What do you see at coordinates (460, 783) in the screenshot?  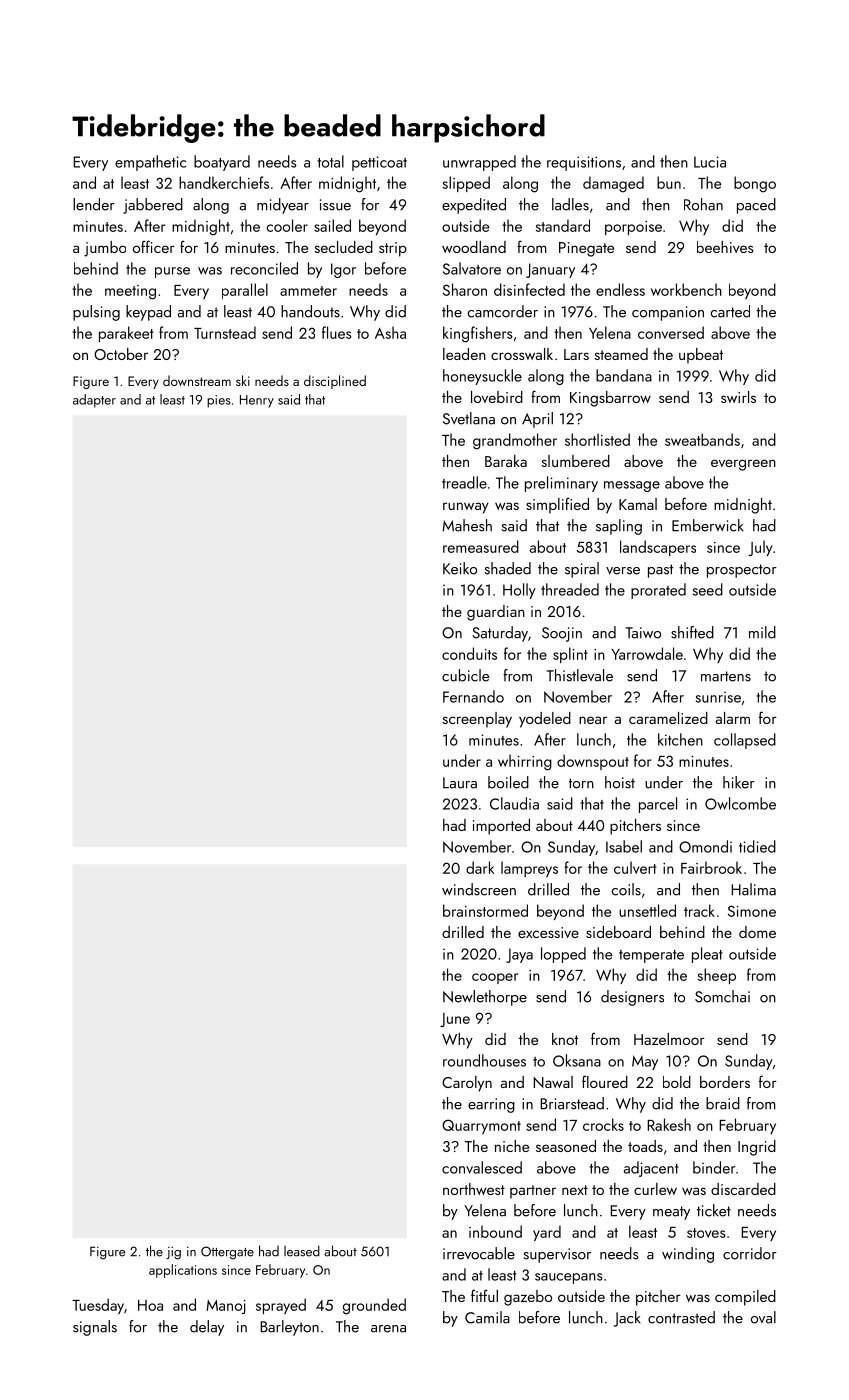 I see `Laura` at bounding box center [460, 783].
